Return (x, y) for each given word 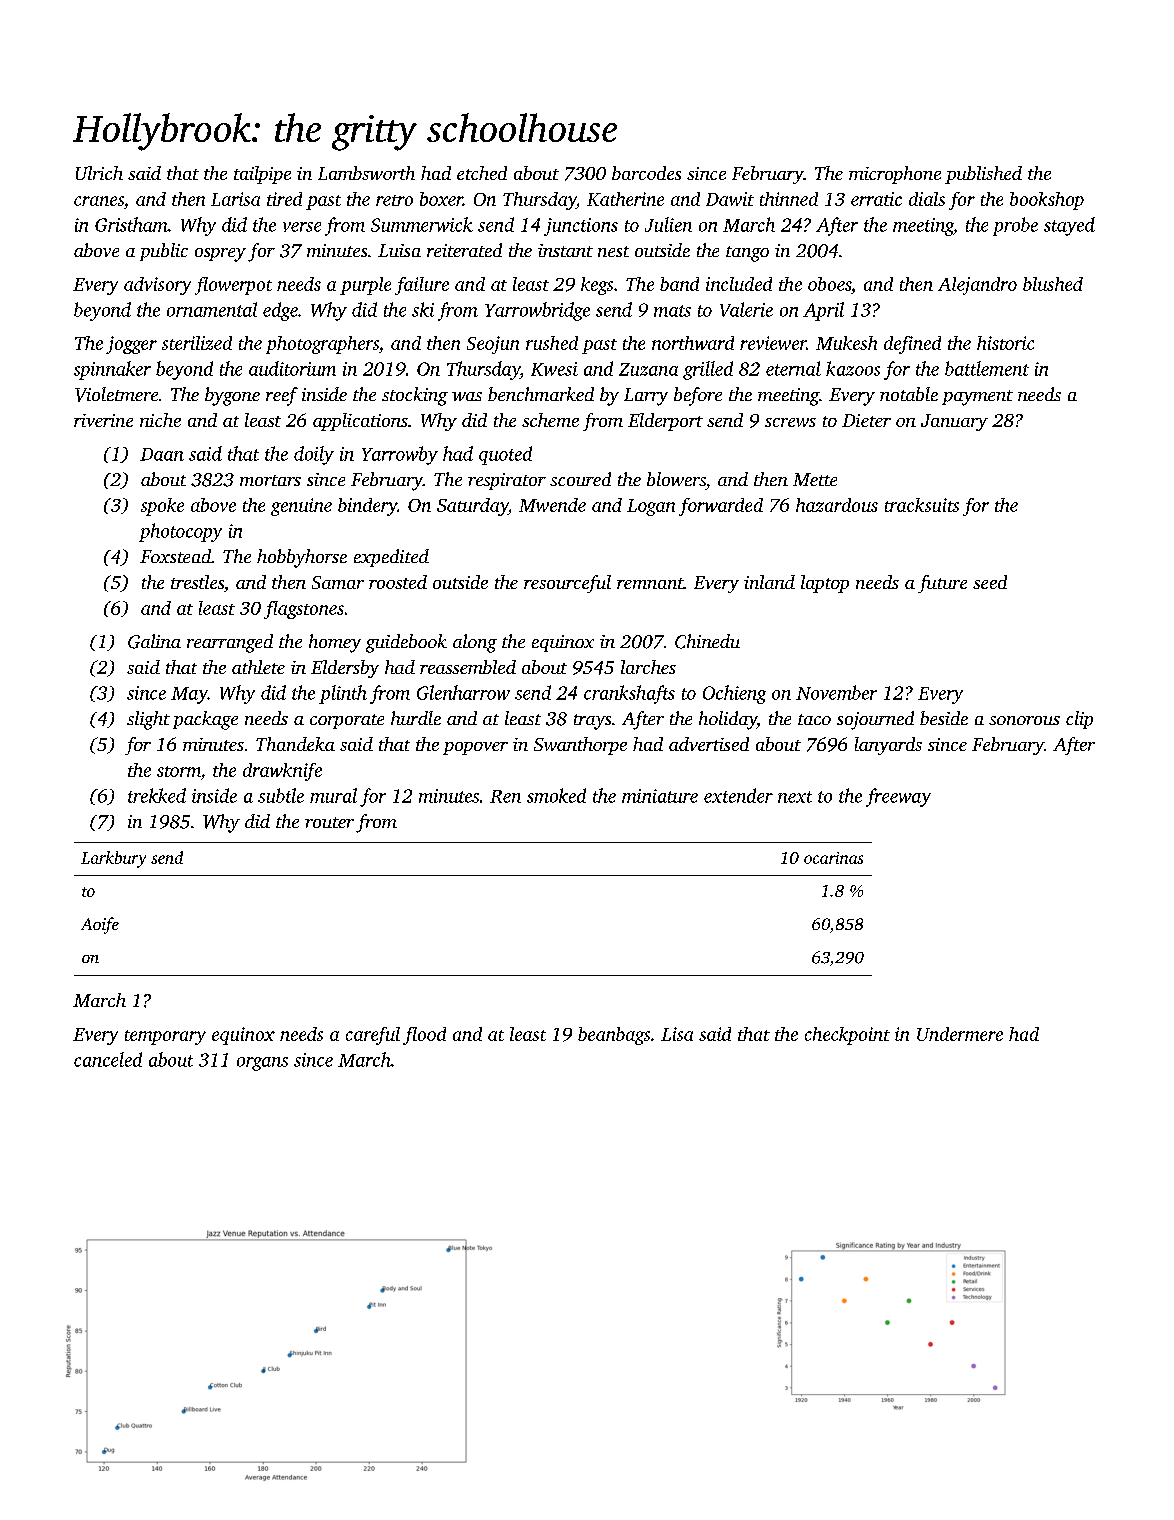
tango (747, 254)
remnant (650, 583)
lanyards (888, 746)
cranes (99, 201)
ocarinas (833, 858)
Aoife (100, 925)
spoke (162, 507)
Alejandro (977, 286)
